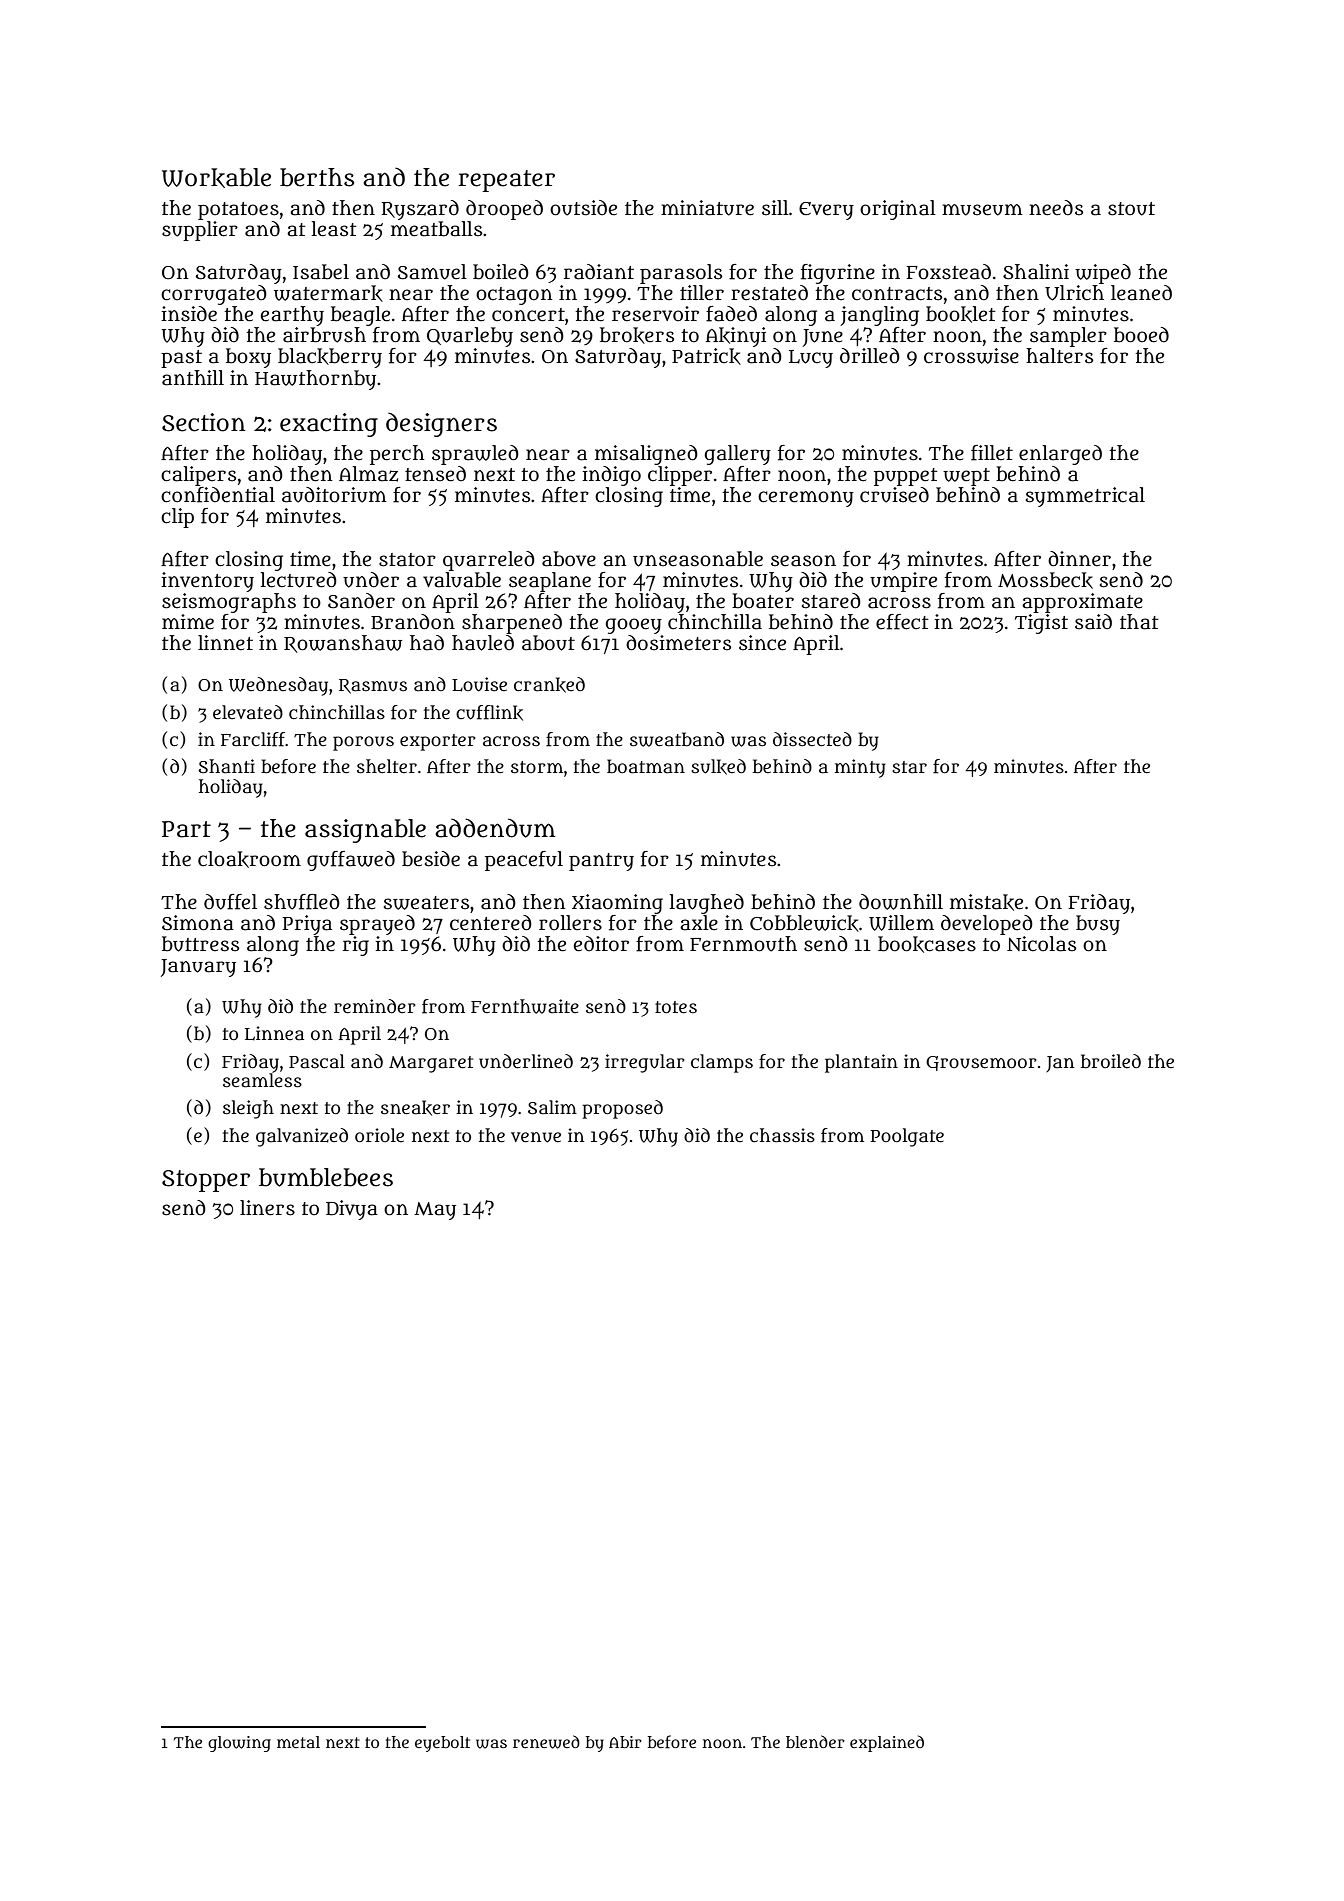 Image resolution: width=1344 pixels, height=1901 pixels. I want to click on Abir, so click(625, 1742).
